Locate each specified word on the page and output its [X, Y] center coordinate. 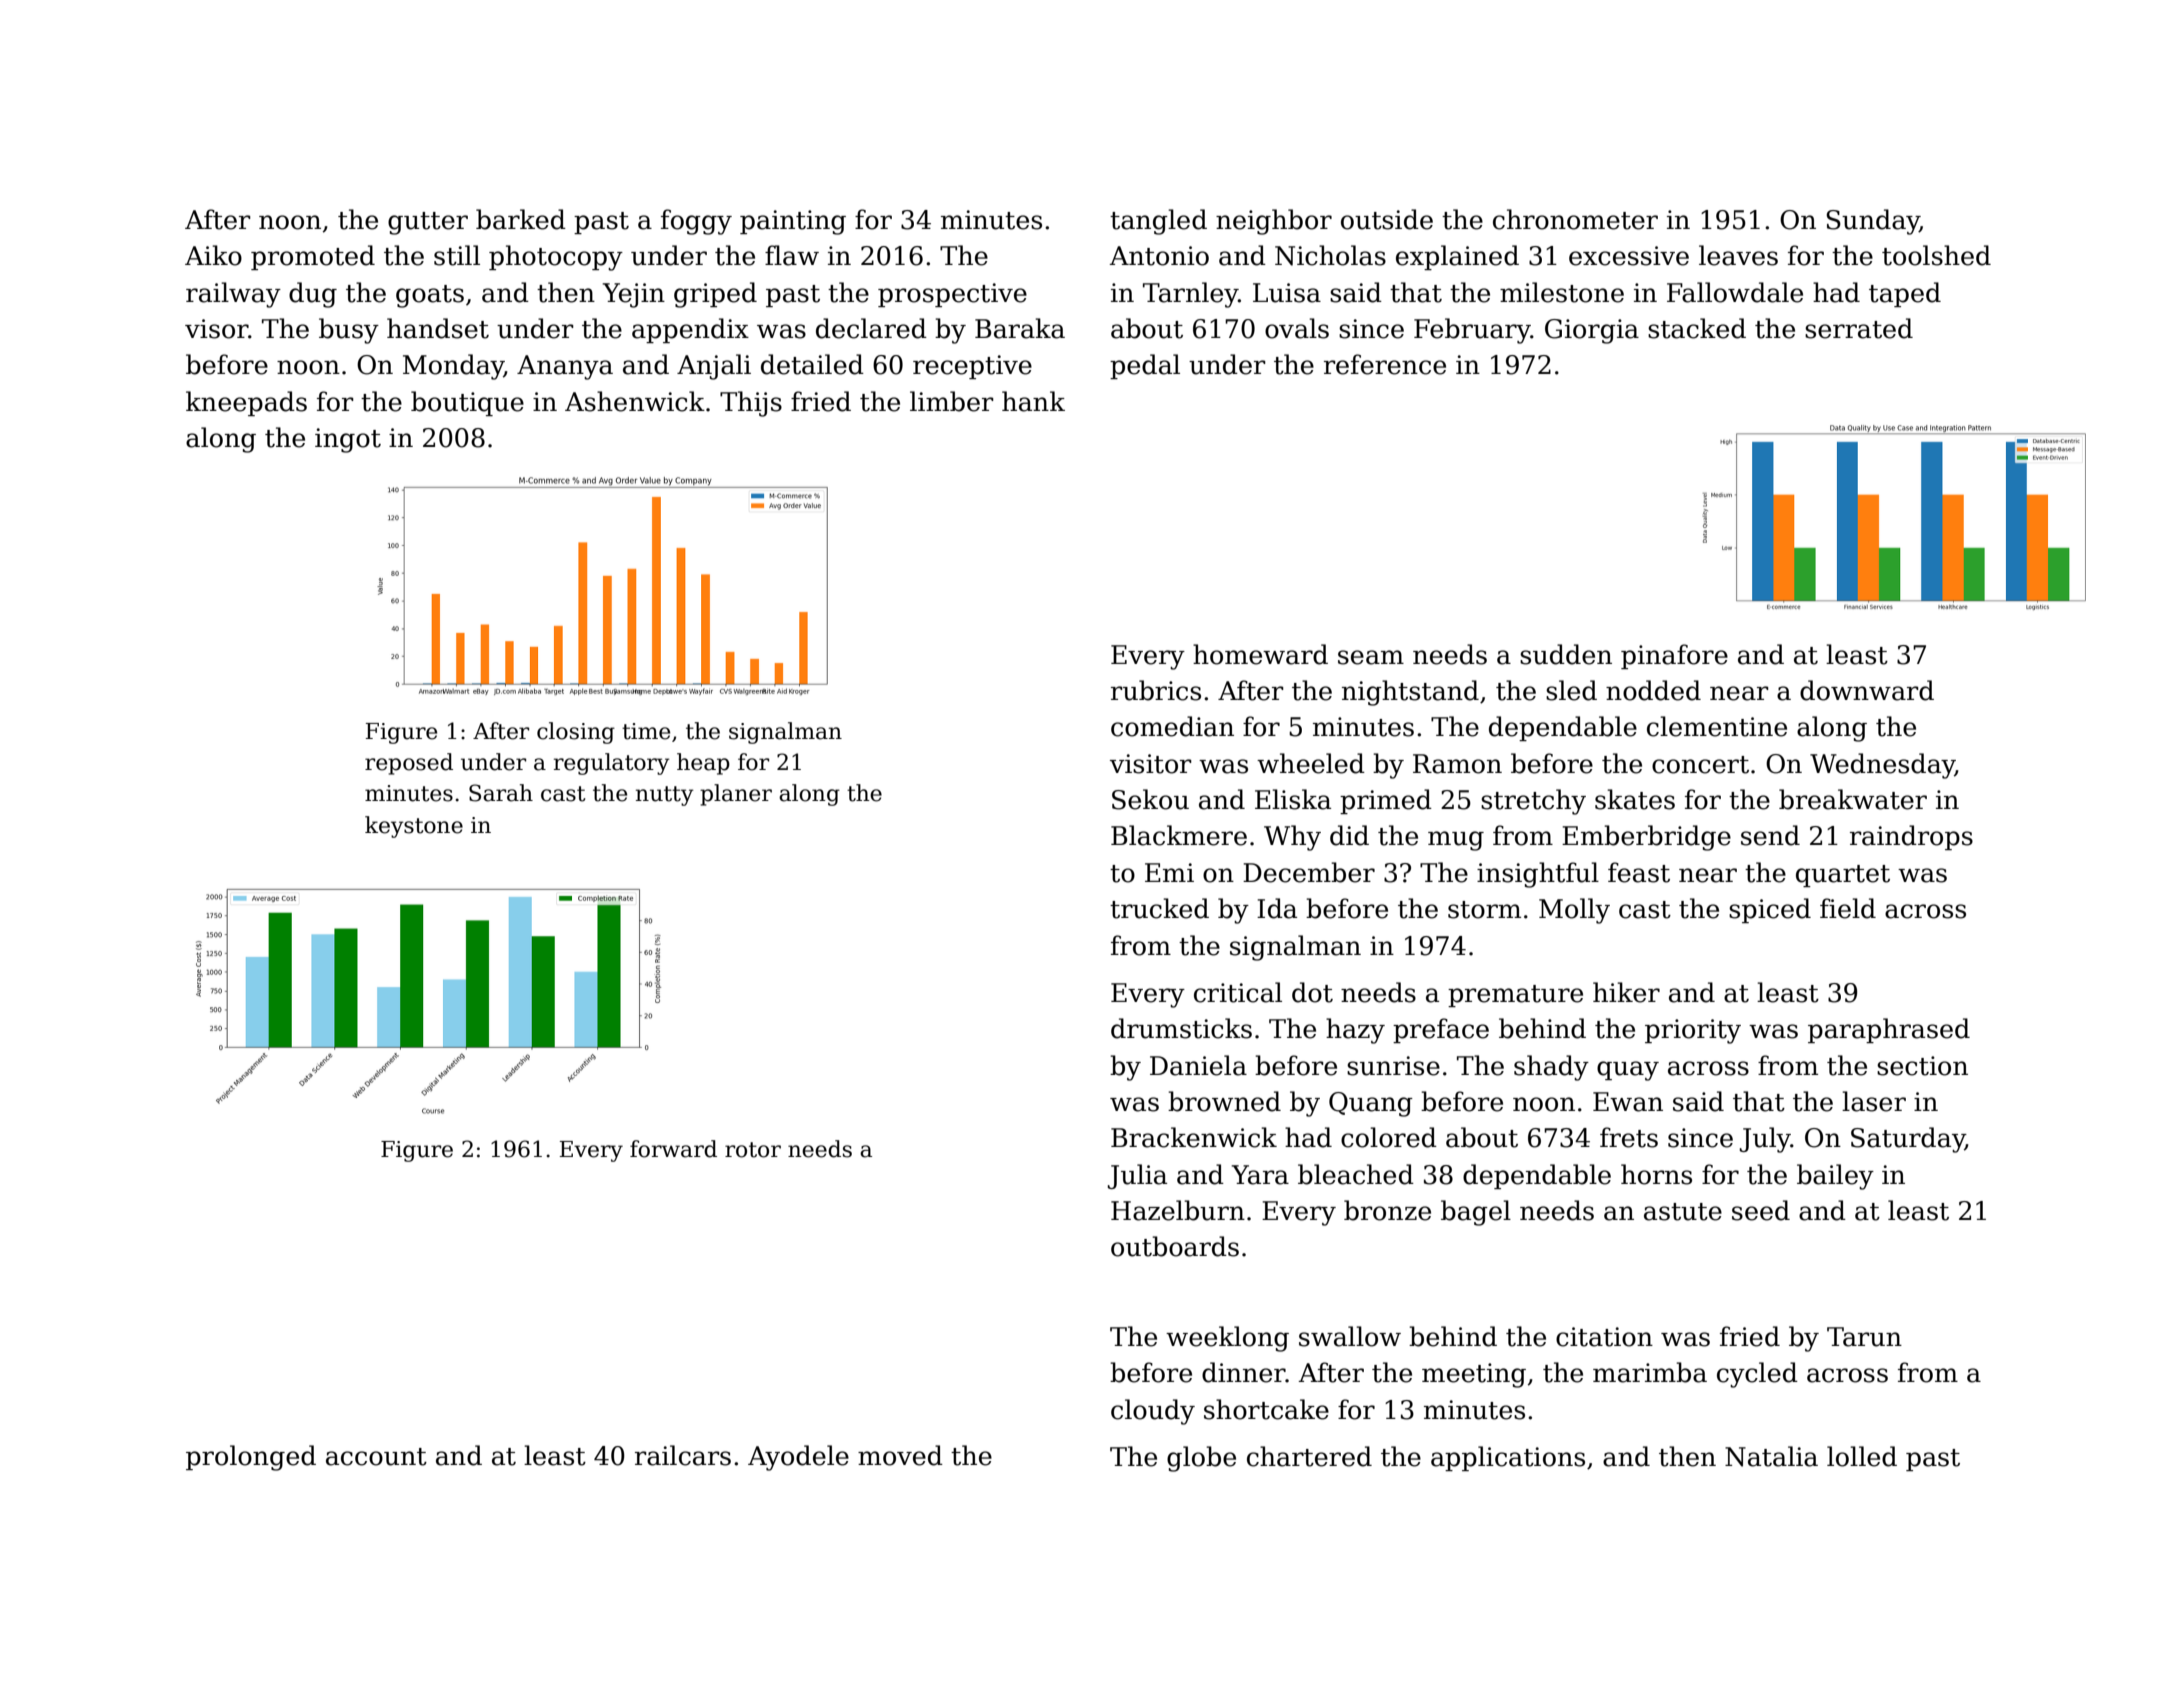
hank [1033, 401]
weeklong [1227, 1339]
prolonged [251, 1458]
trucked [1159, 908]
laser [1874, 1101]
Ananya [565, 367]
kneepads [246, 403]
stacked [1697, 328]
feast [1639, 872]
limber [952, 401]
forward [673, 1149]
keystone [414, 827]
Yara [1260, 1175]
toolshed [1936, 255]
